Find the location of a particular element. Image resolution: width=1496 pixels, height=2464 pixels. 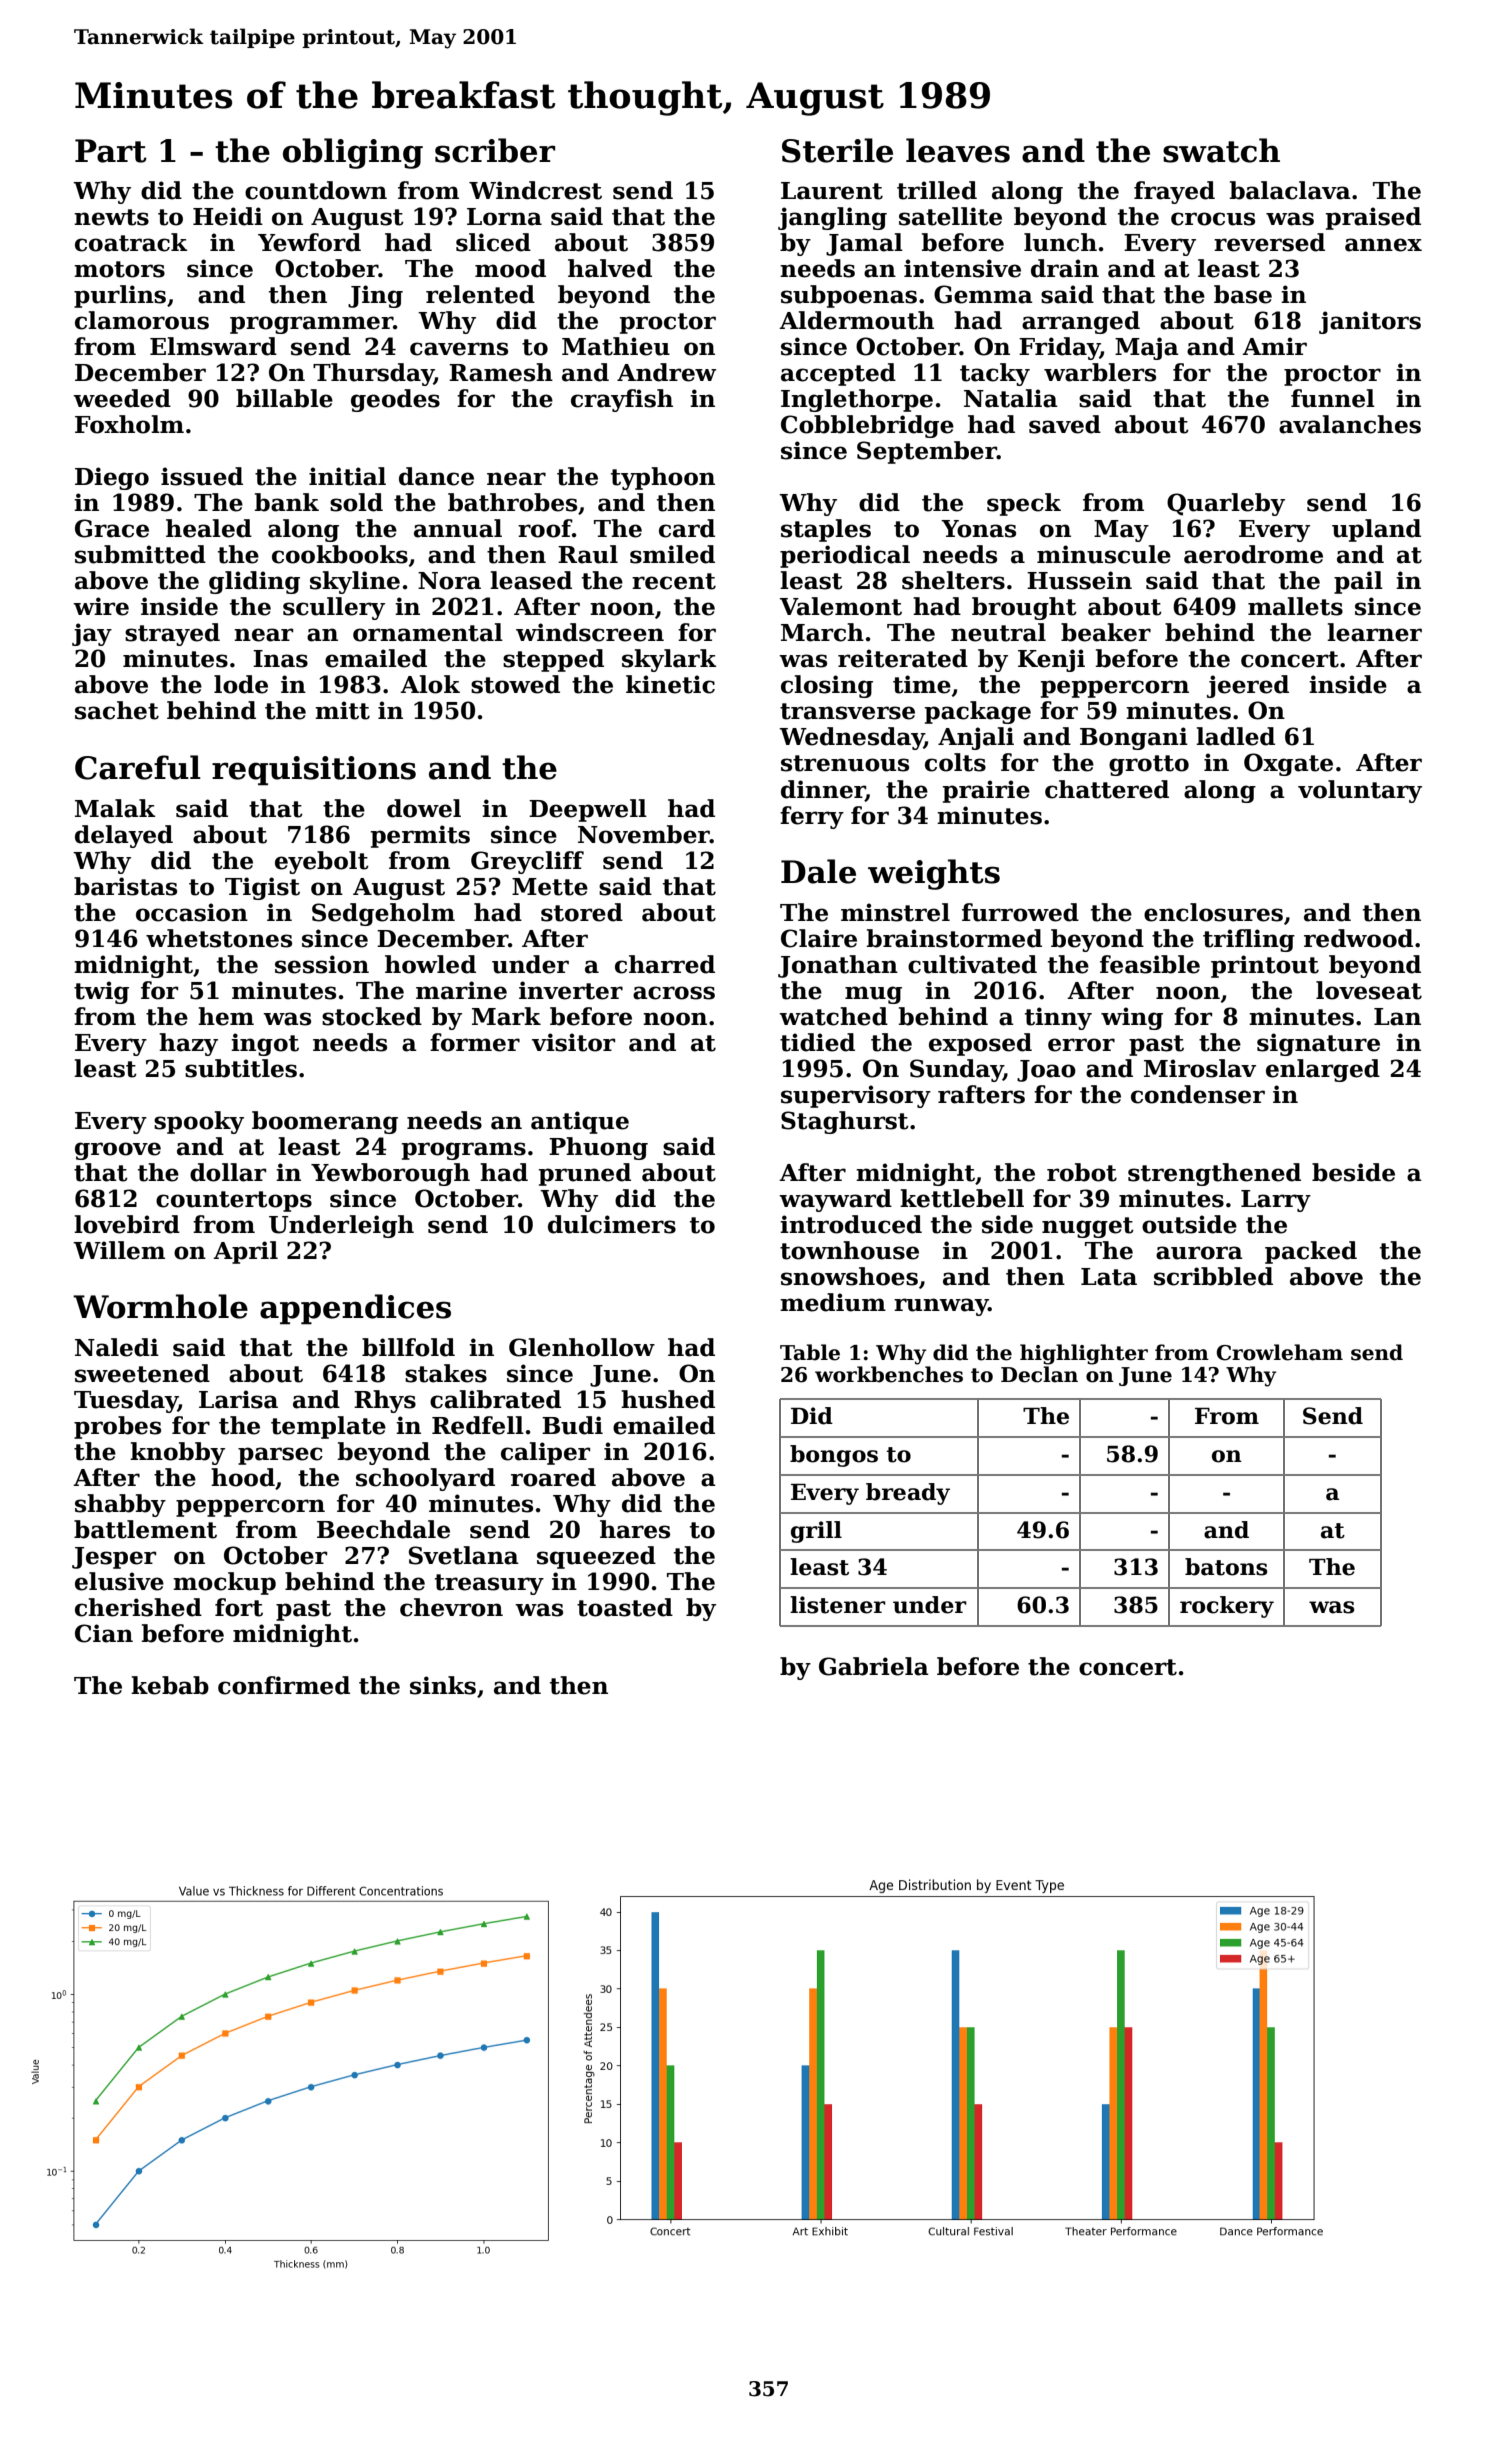

spooky is located at coordinates (199, 1122).
